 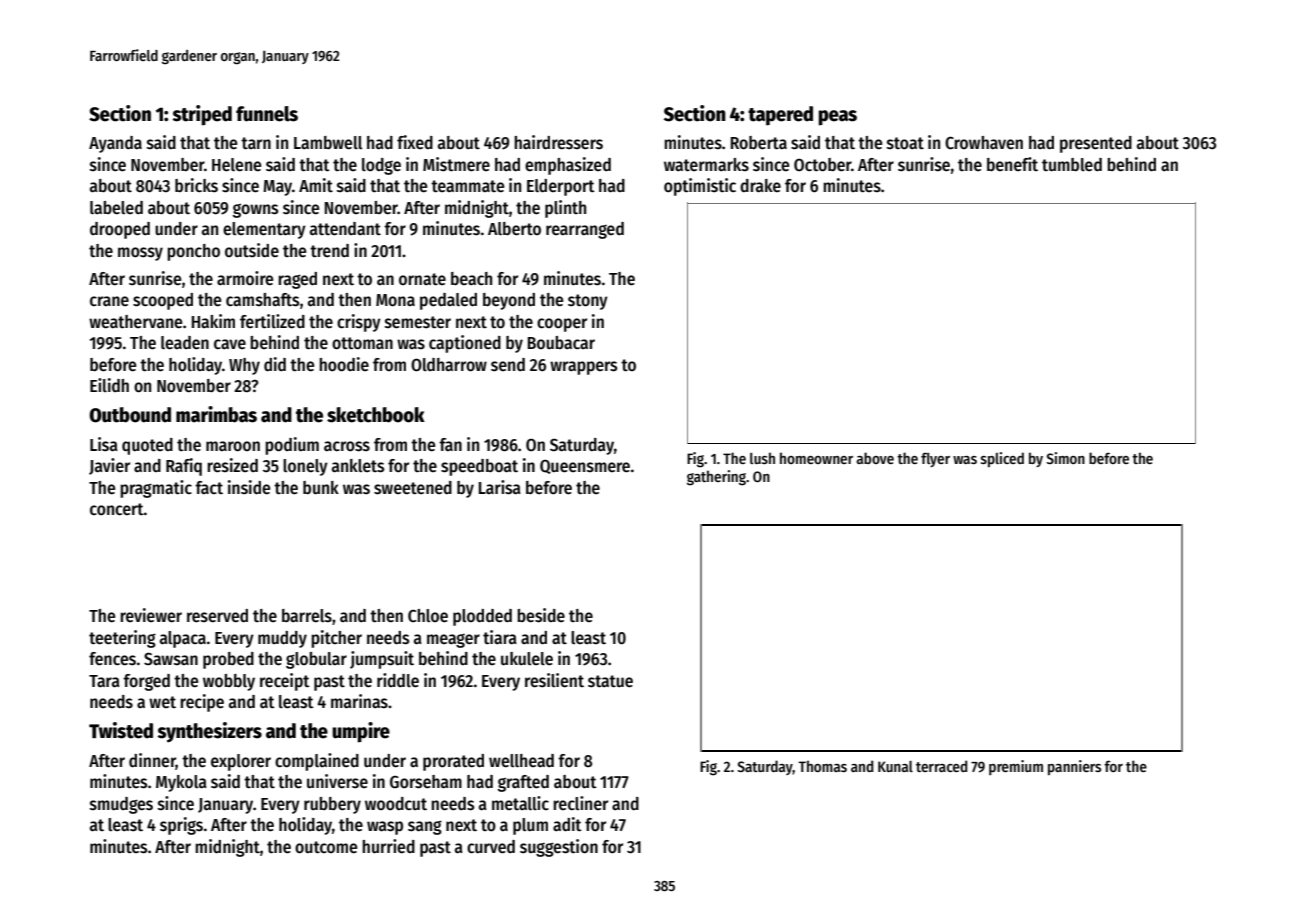 I want to click on spliced, so click(x=1002, y=459).
